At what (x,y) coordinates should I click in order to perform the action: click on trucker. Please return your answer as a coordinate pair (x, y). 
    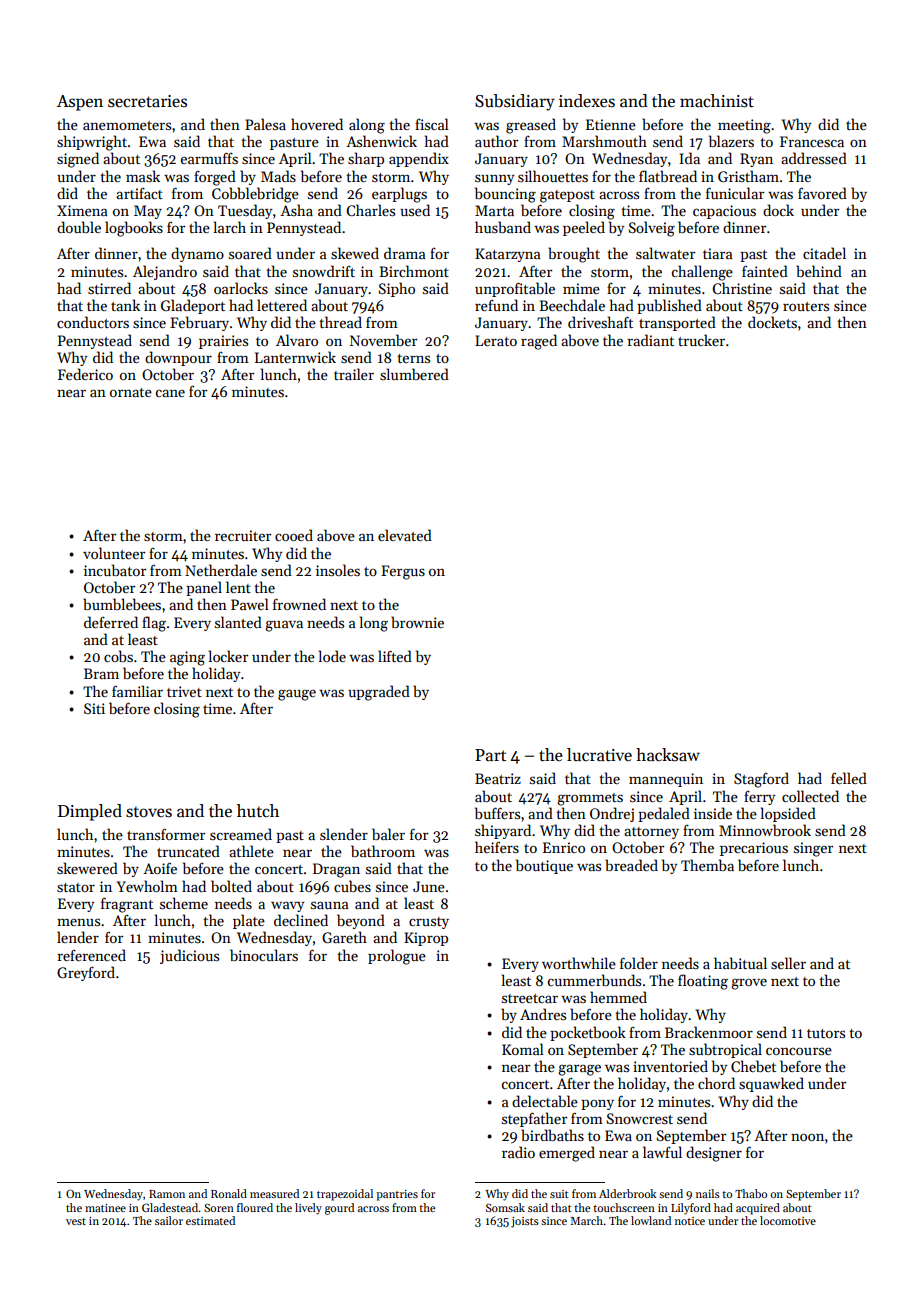
    Looking at the image, I should click on (701, 340).
